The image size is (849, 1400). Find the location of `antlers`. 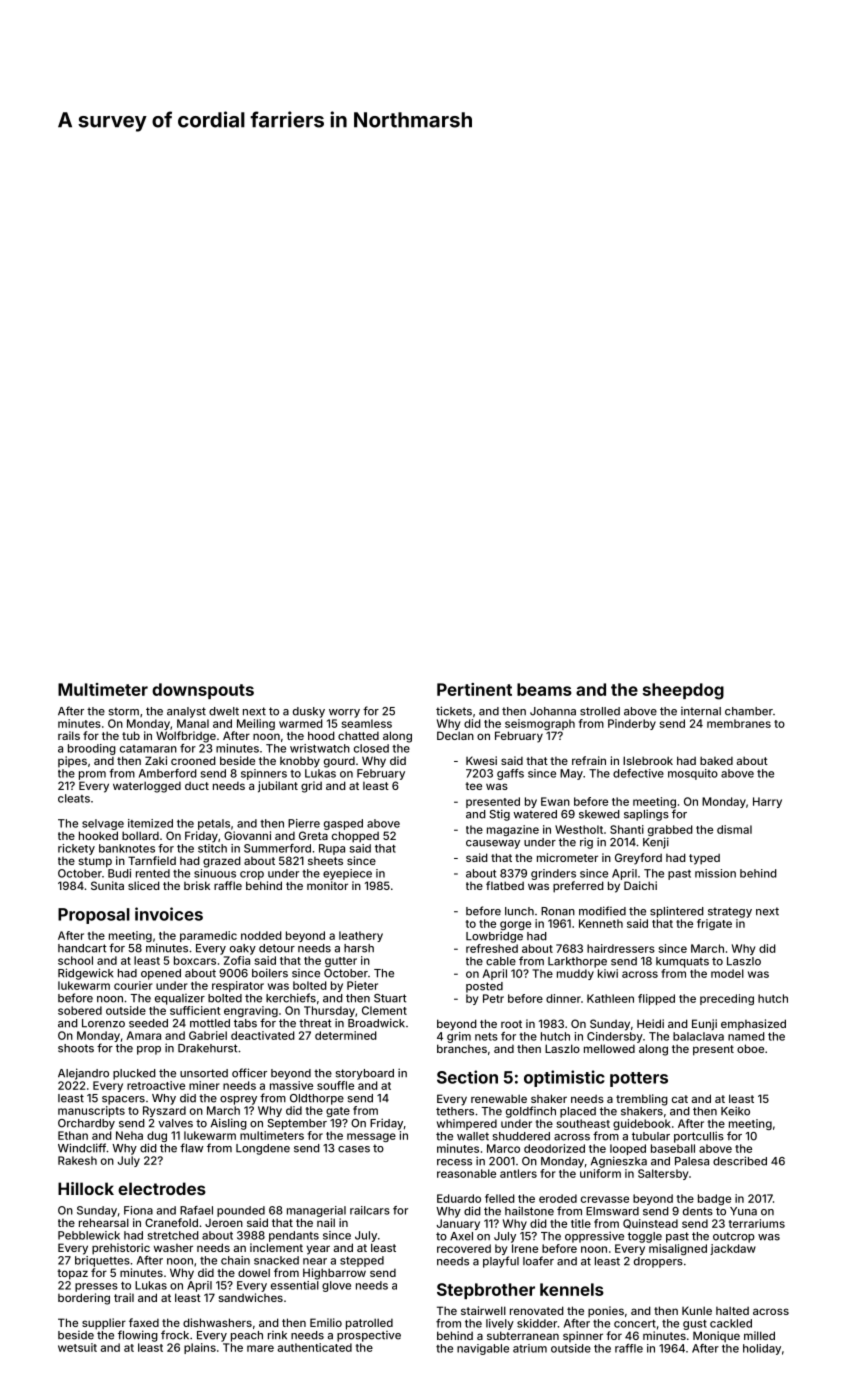

antlers is located at coordinates (518, 1173).
